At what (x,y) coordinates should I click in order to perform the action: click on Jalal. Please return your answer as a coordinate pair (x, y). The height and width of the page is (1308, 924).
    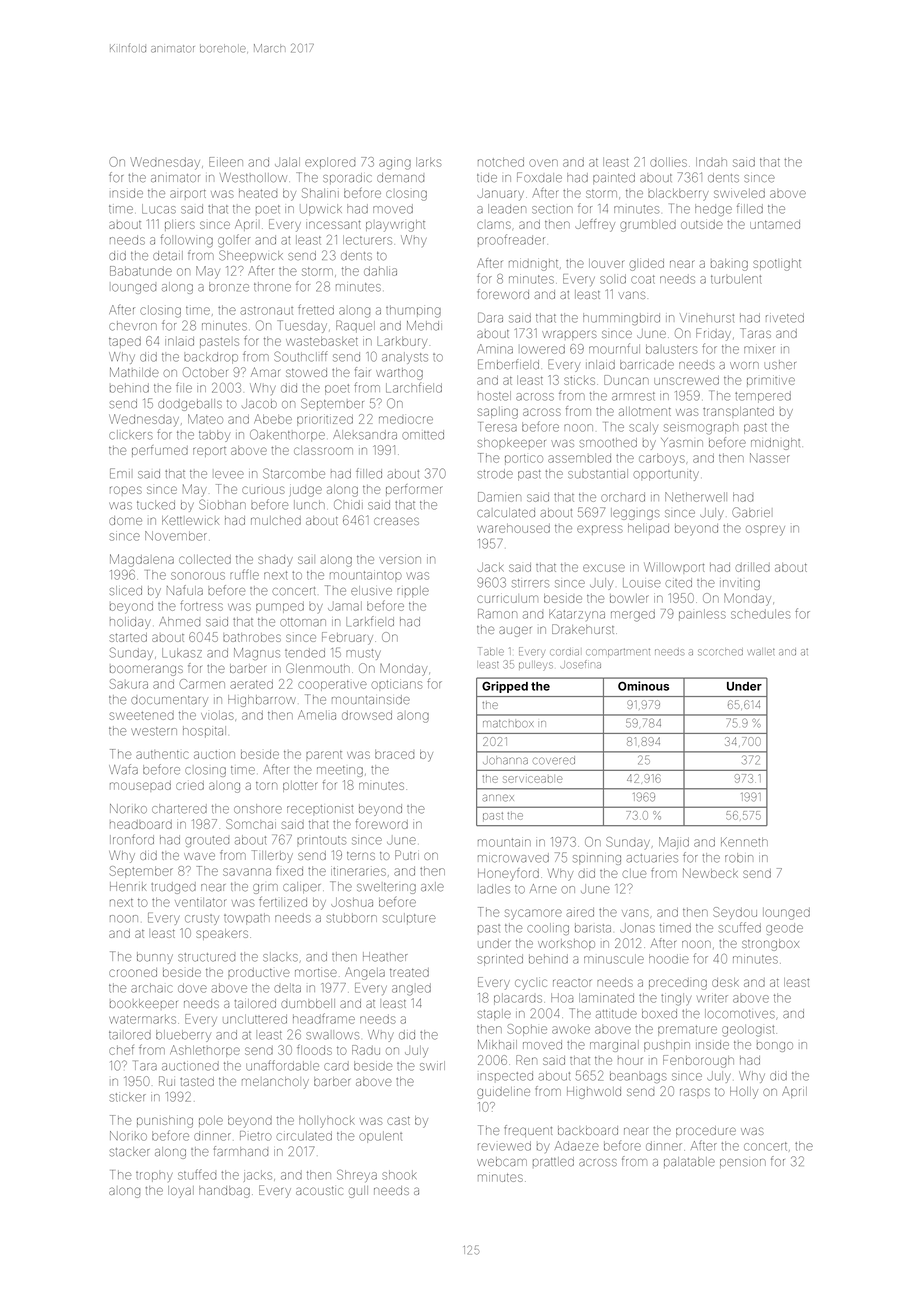
    Looking at the image, I should click on (287, 162).
